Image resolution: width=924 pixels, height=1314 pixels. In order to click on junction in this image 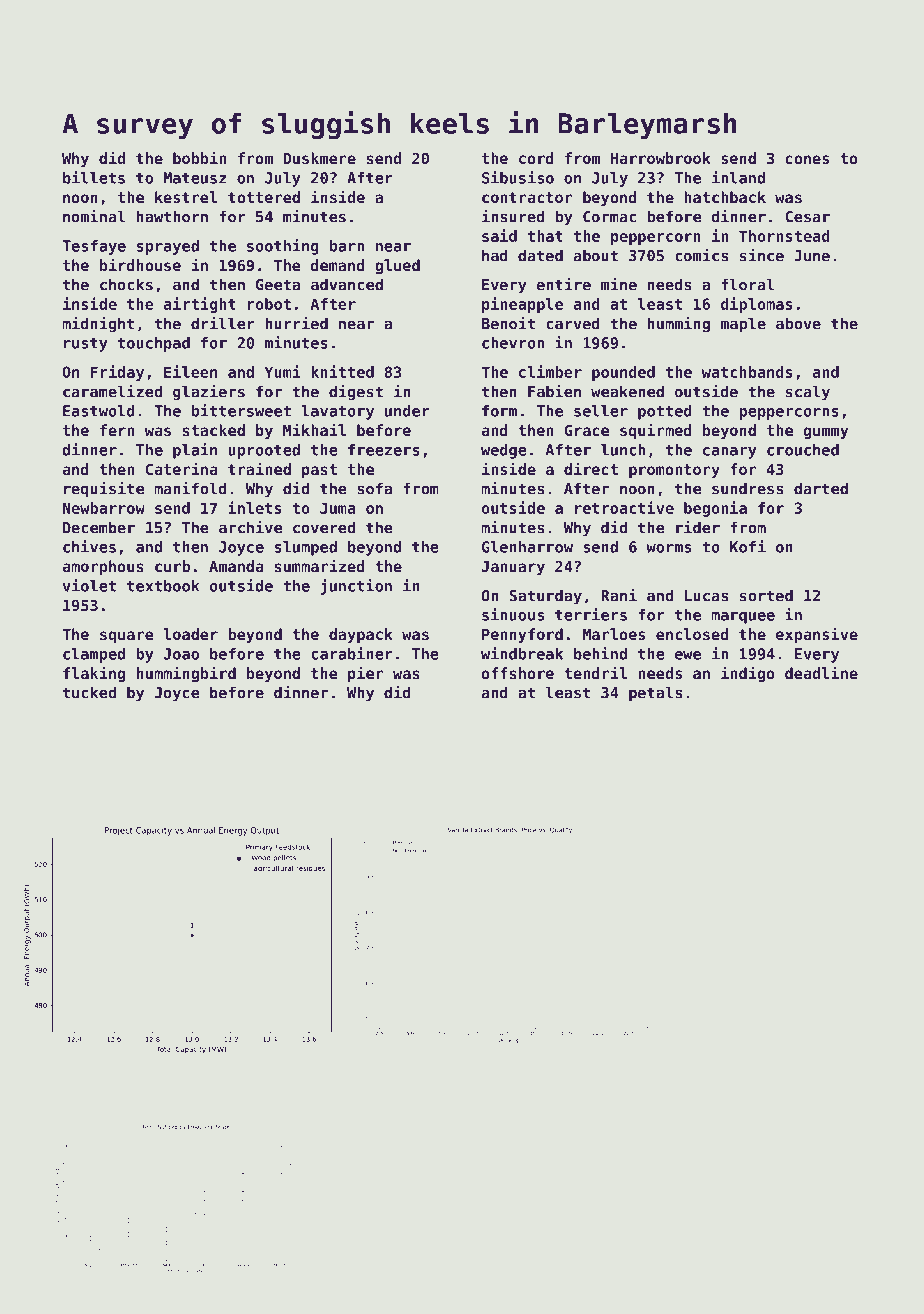, I will do `click(356, 587)`.
